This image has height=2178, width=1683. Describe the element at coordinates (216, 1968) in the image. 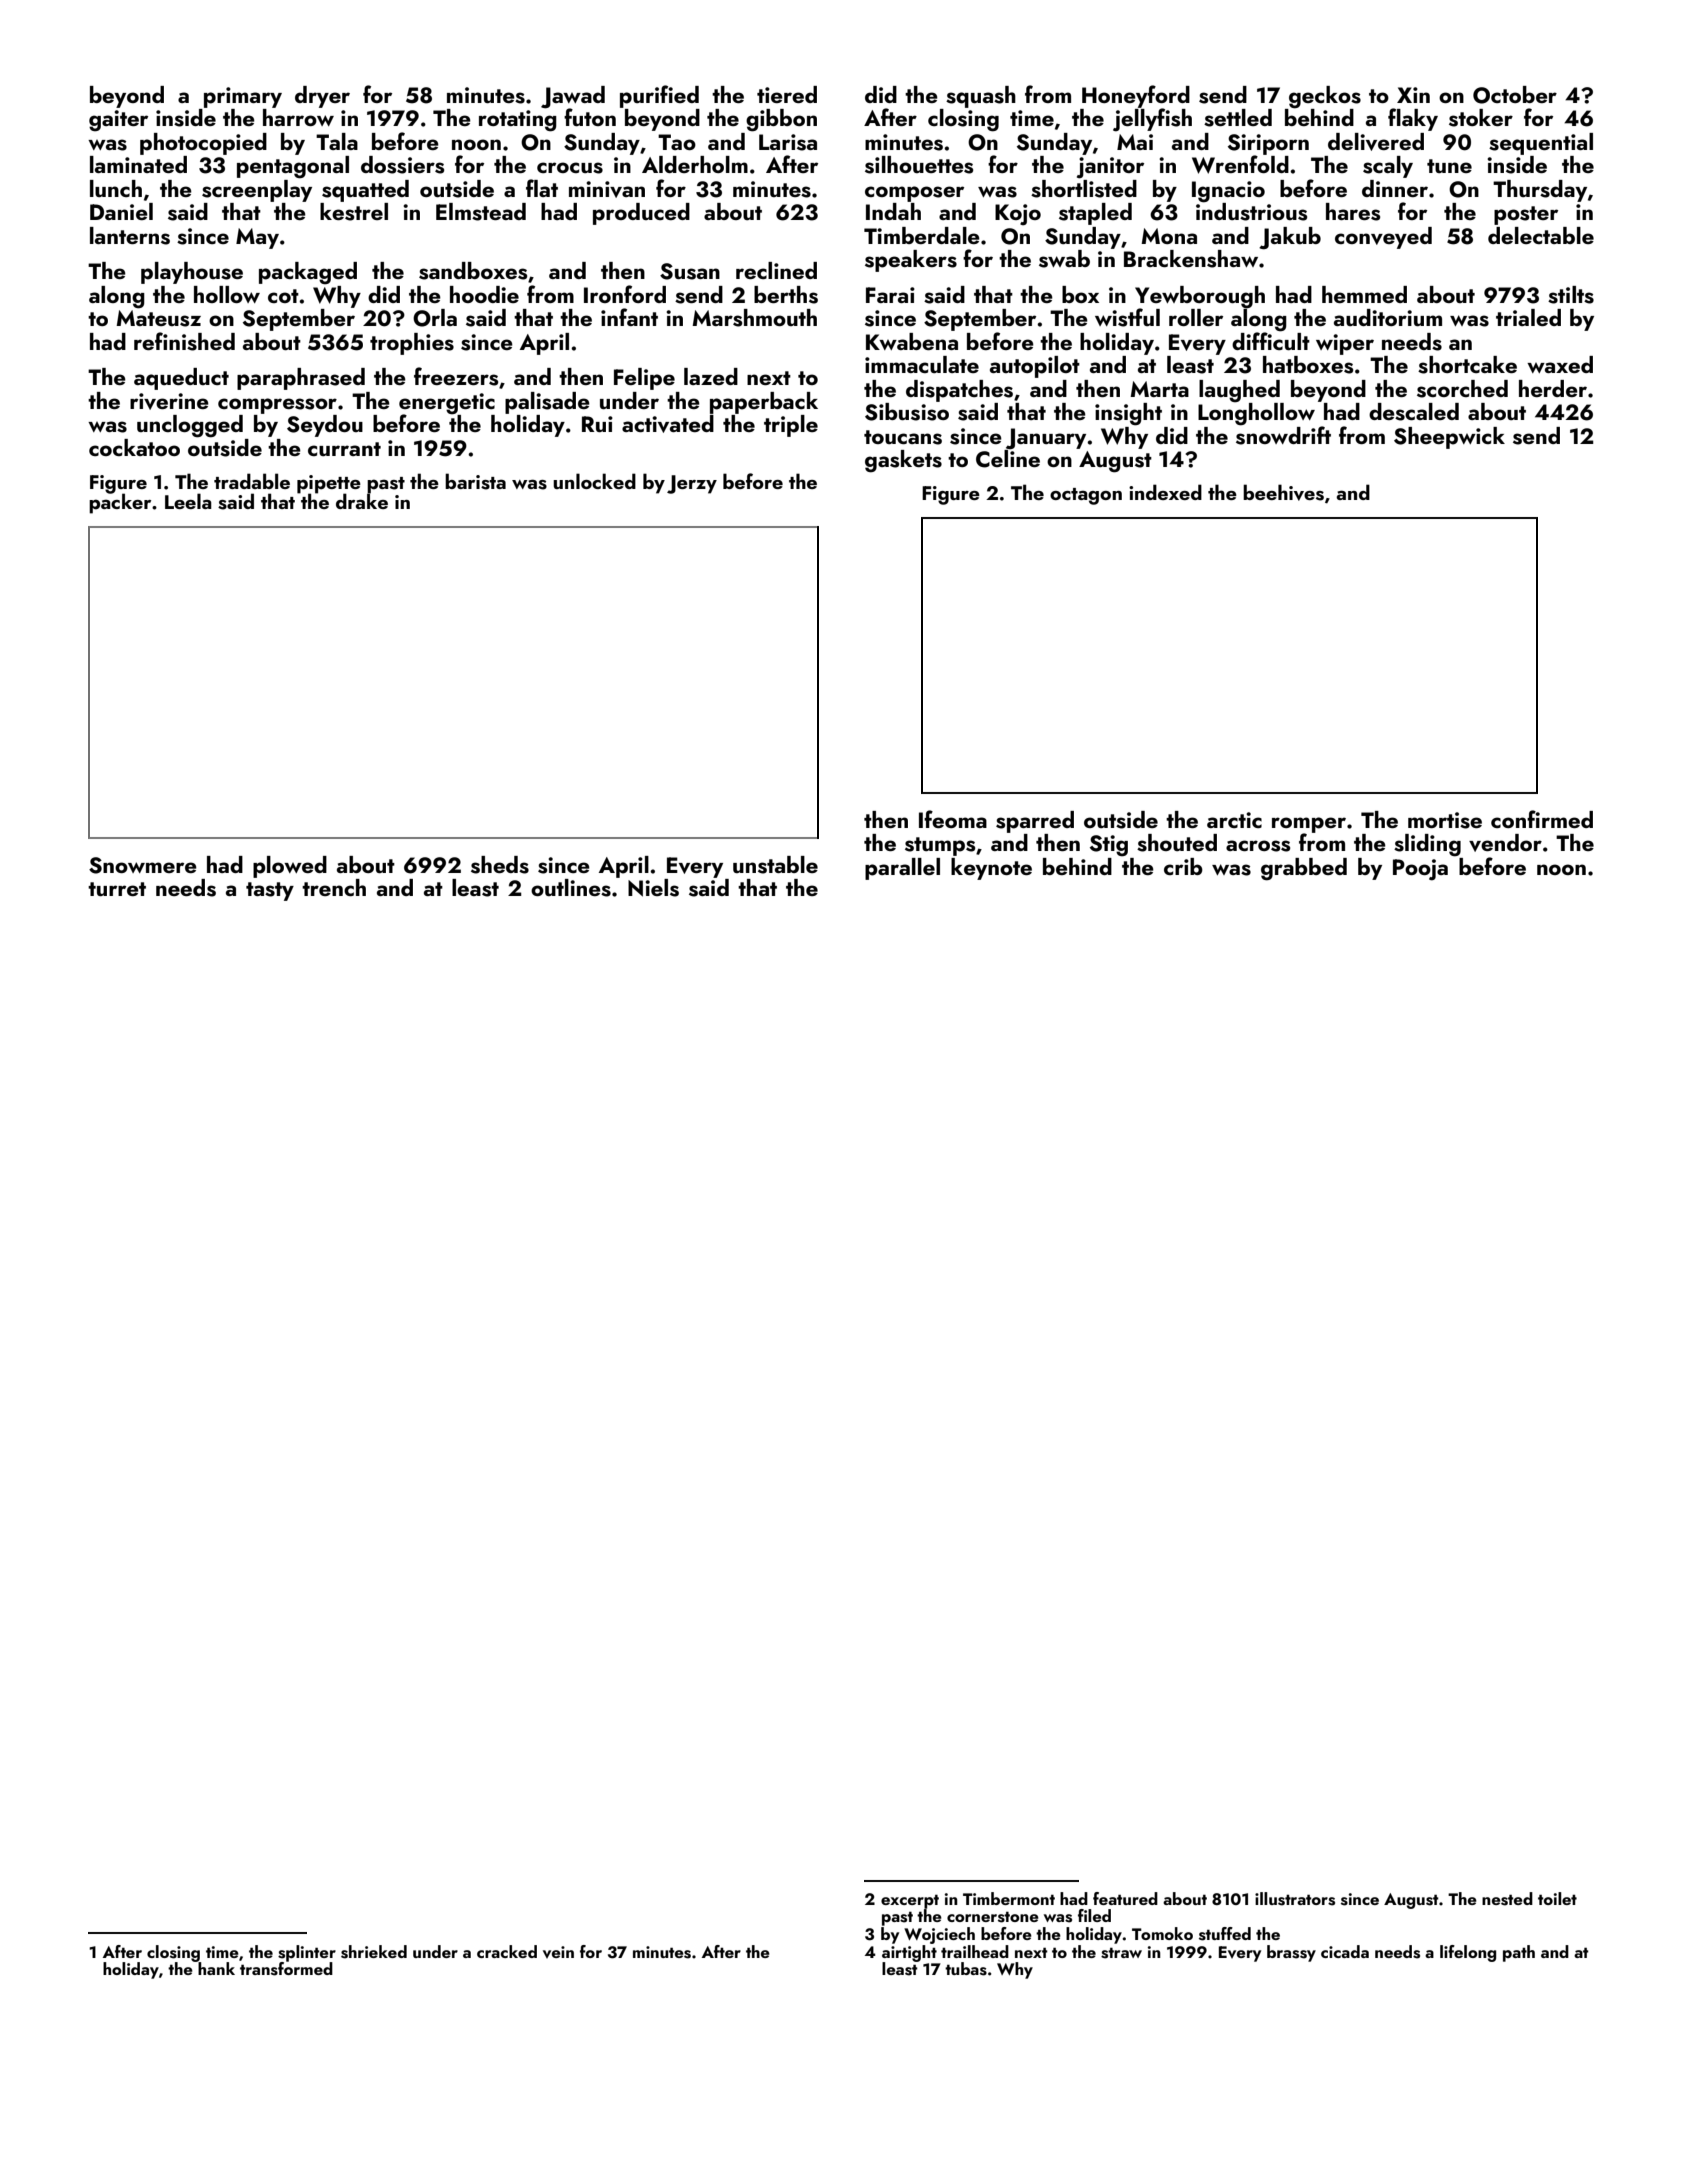

I see `hank` at that location.
